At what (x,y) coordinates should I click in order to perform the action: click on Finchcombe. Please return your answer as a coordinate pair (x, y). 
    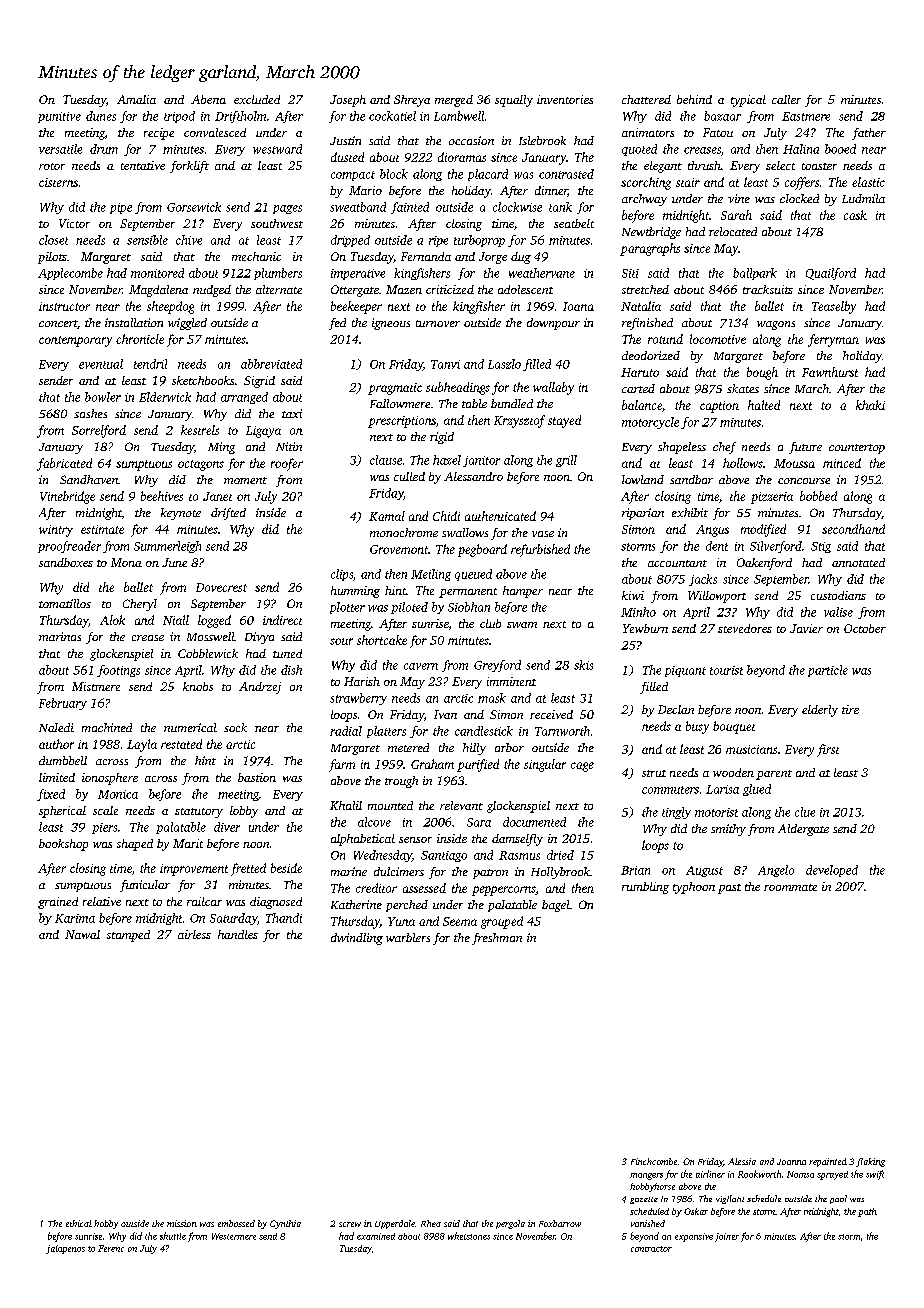
    Looking at the image, I should click on (654, 1161).
